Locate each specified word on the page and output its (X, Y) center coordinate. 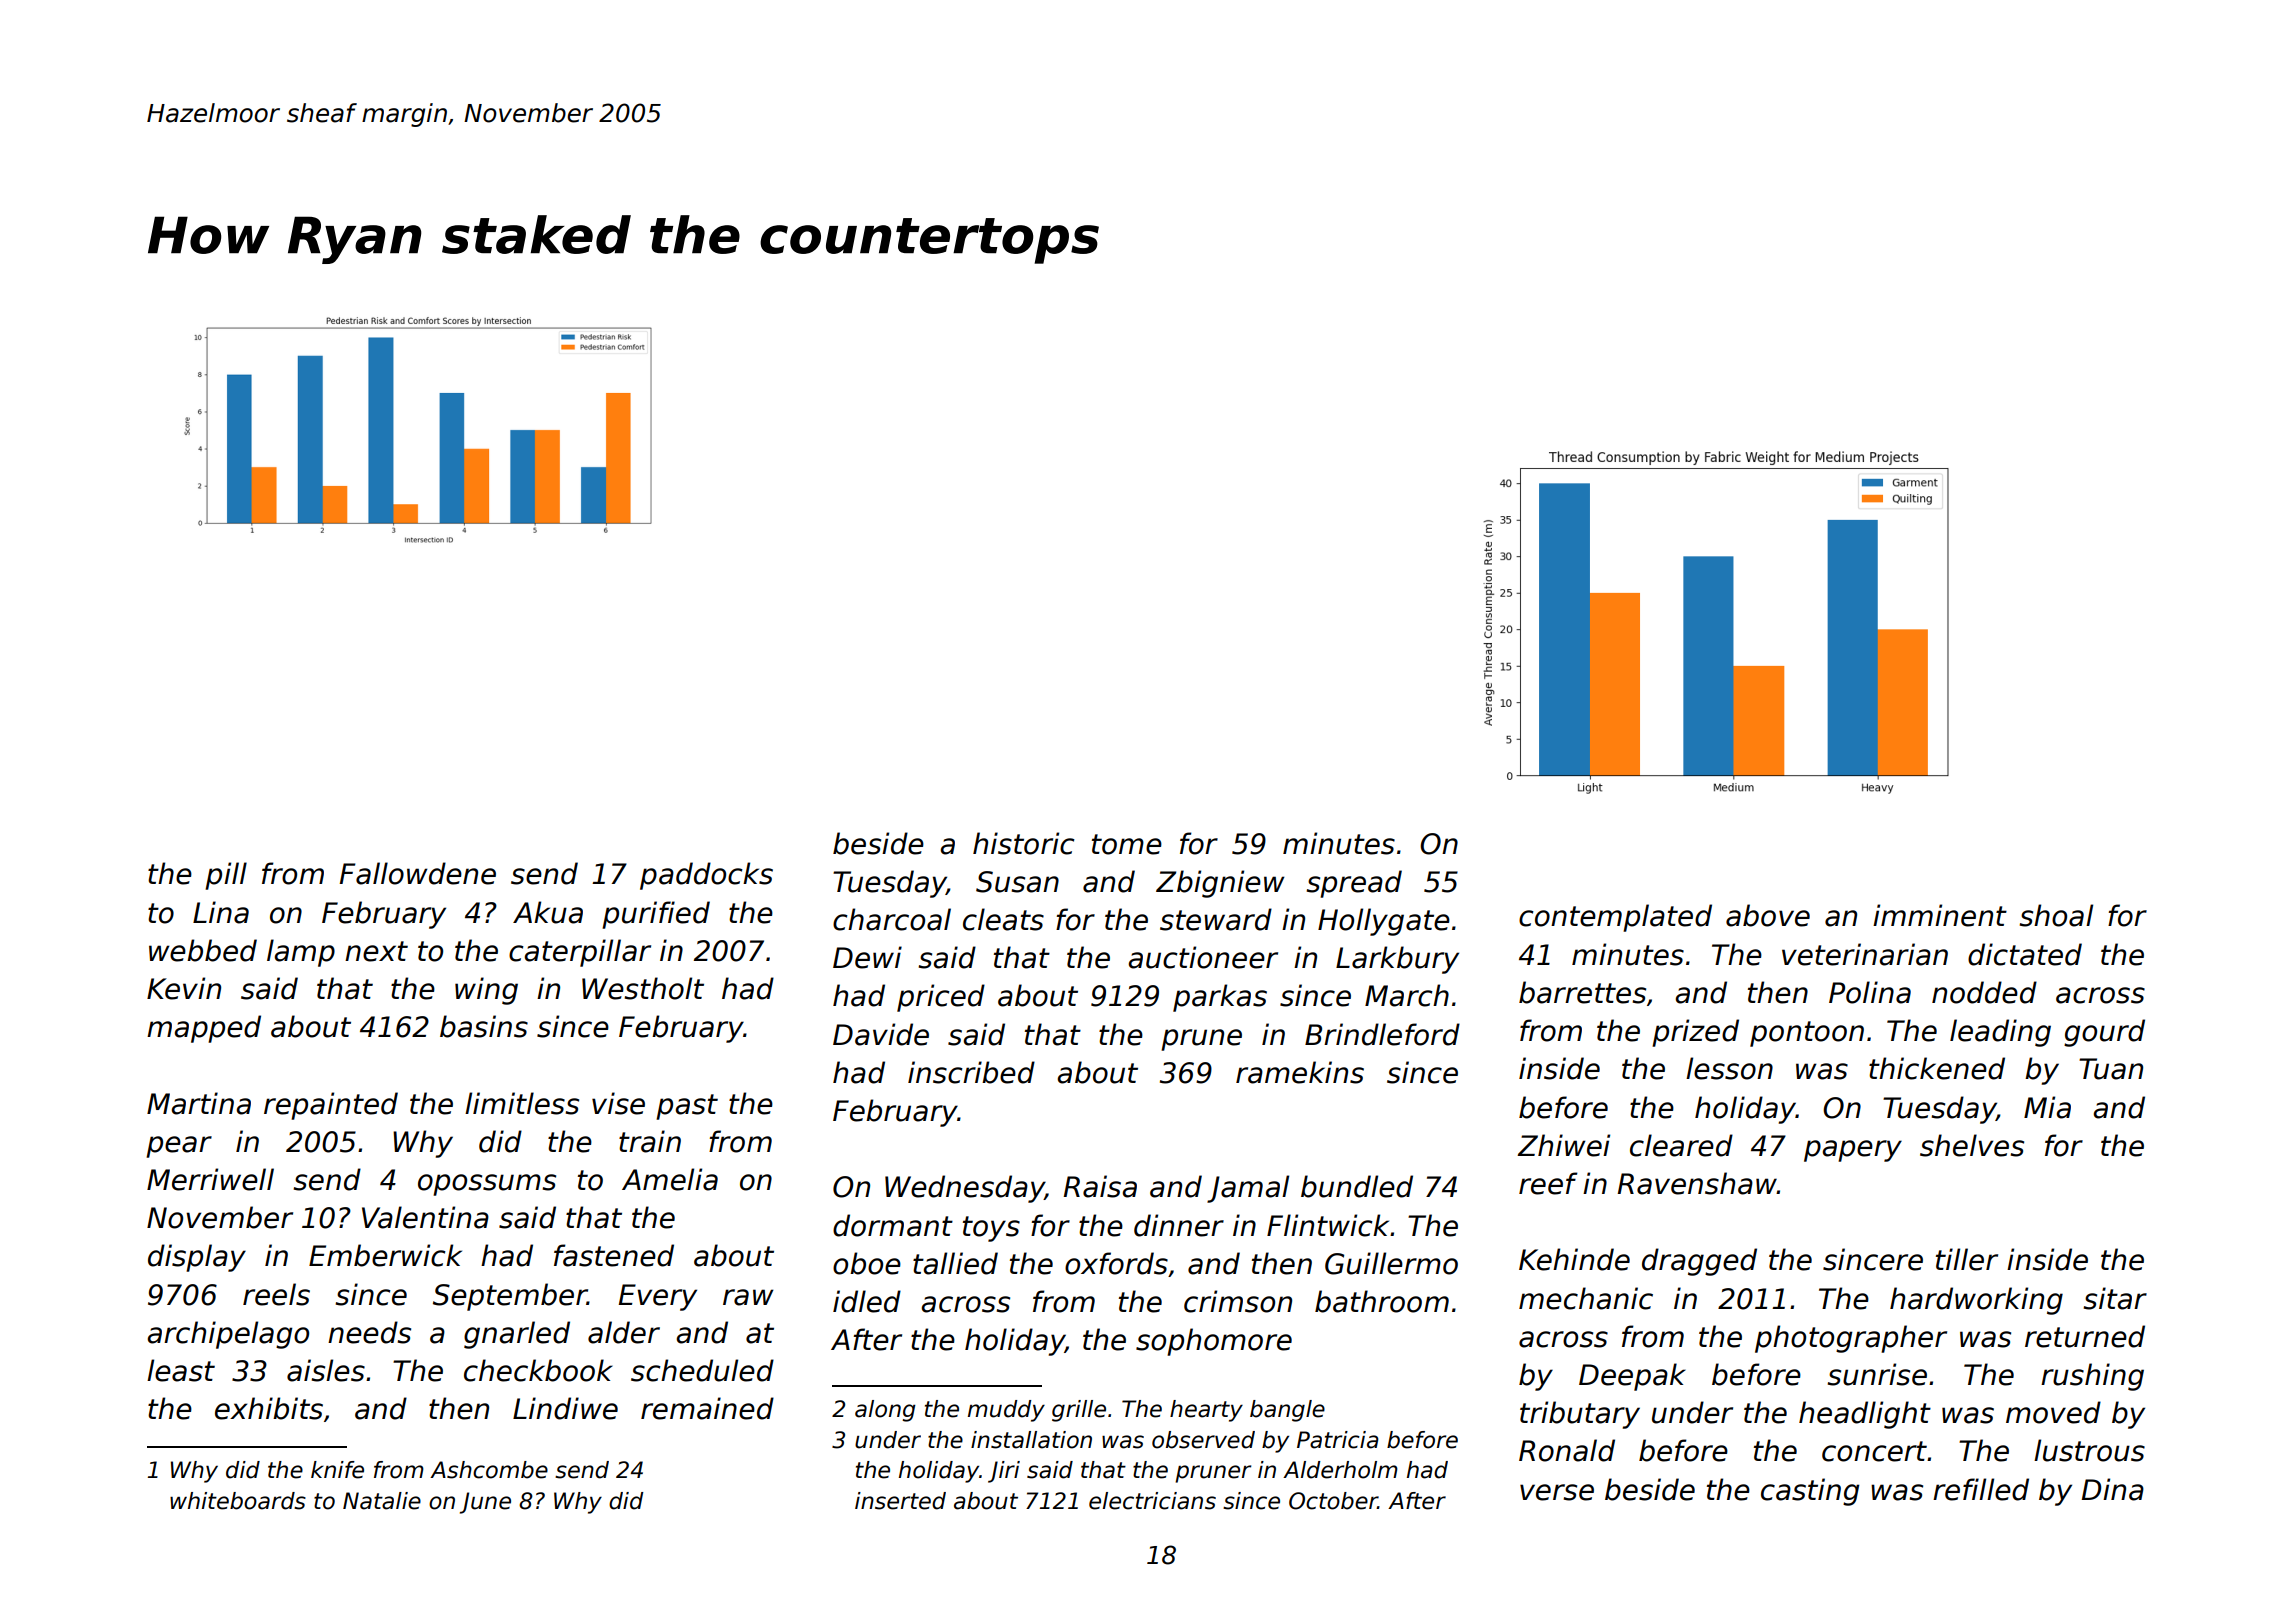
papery (1853, 1151)
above (1768, 915)
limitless (522, 1103)
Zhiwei (1563, 1145)
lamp (301, 953)
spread (1354, 884)
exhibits (269, 1408)
